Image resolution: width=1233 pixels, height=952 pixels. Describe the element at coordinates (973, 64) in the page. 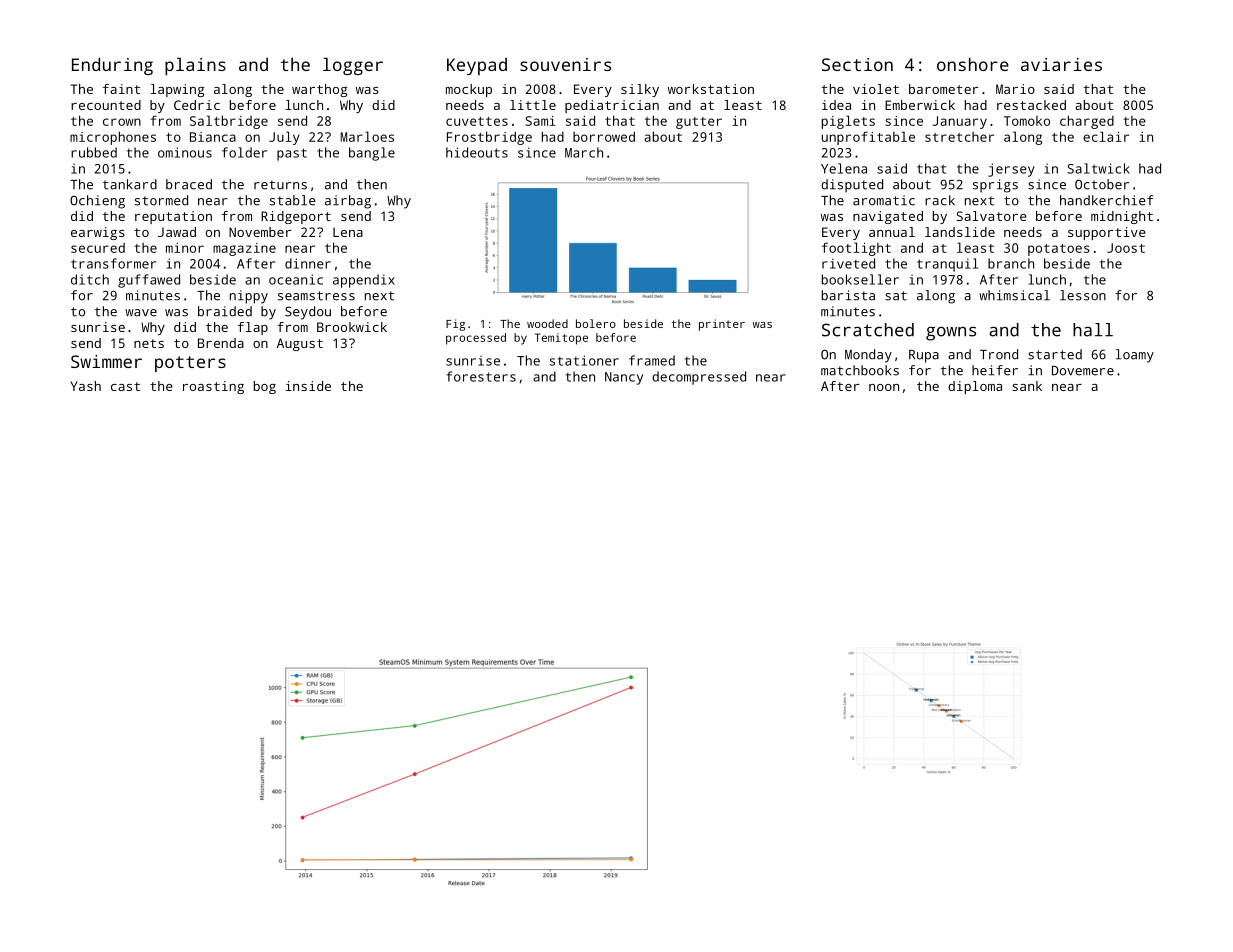

I see `onshore` at that location.
